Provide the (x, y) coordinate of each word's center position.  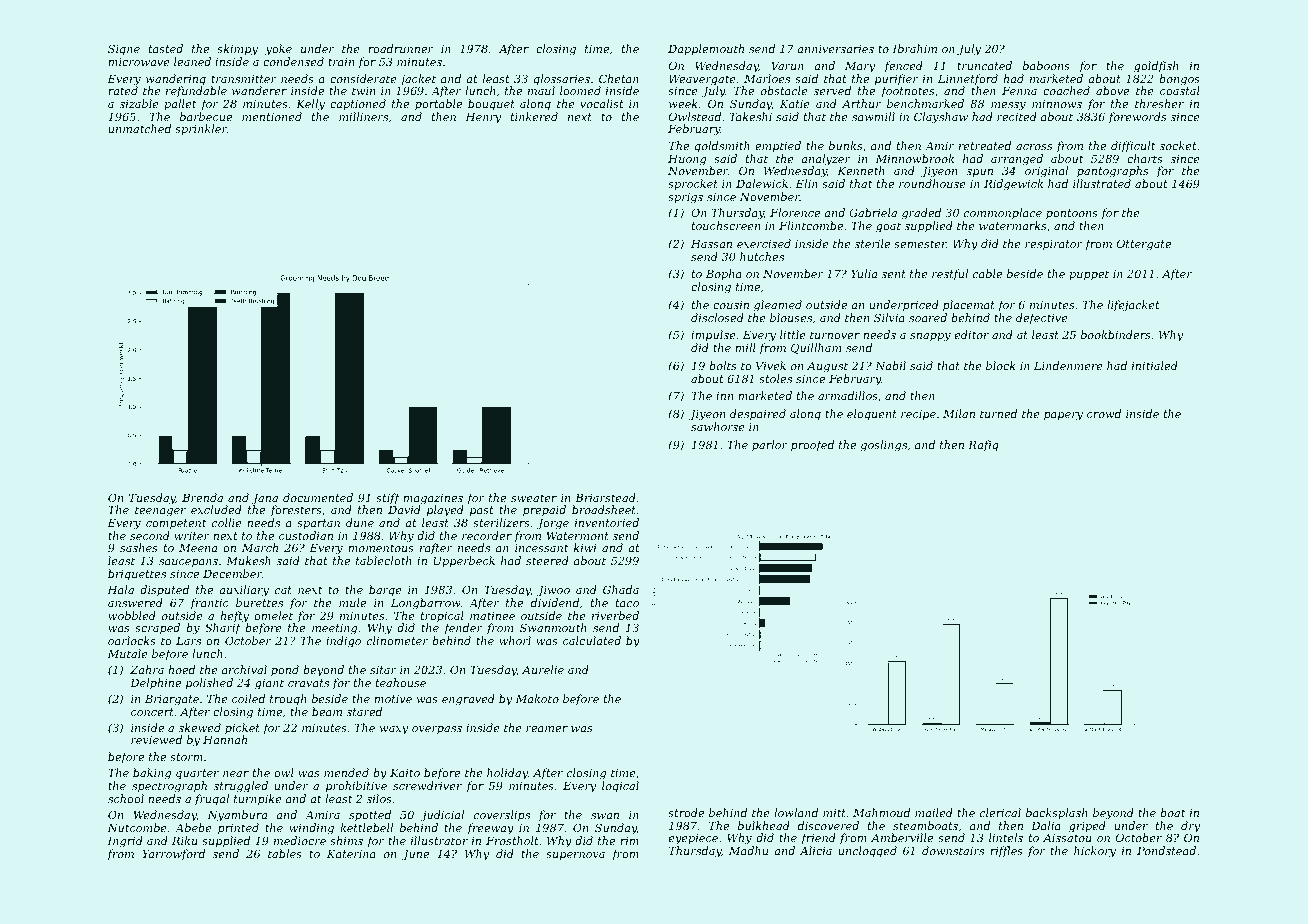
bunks (845, 145)
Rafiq (983, 446)
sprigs (685, 198)
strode (686, 812)
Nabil (890, 365)
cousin (731, 305)
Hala (121, 589)
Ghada (621, 589)
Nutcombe (137, 827)
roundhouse (932, 183)
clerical (1000, 812)
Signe (124, 50)
